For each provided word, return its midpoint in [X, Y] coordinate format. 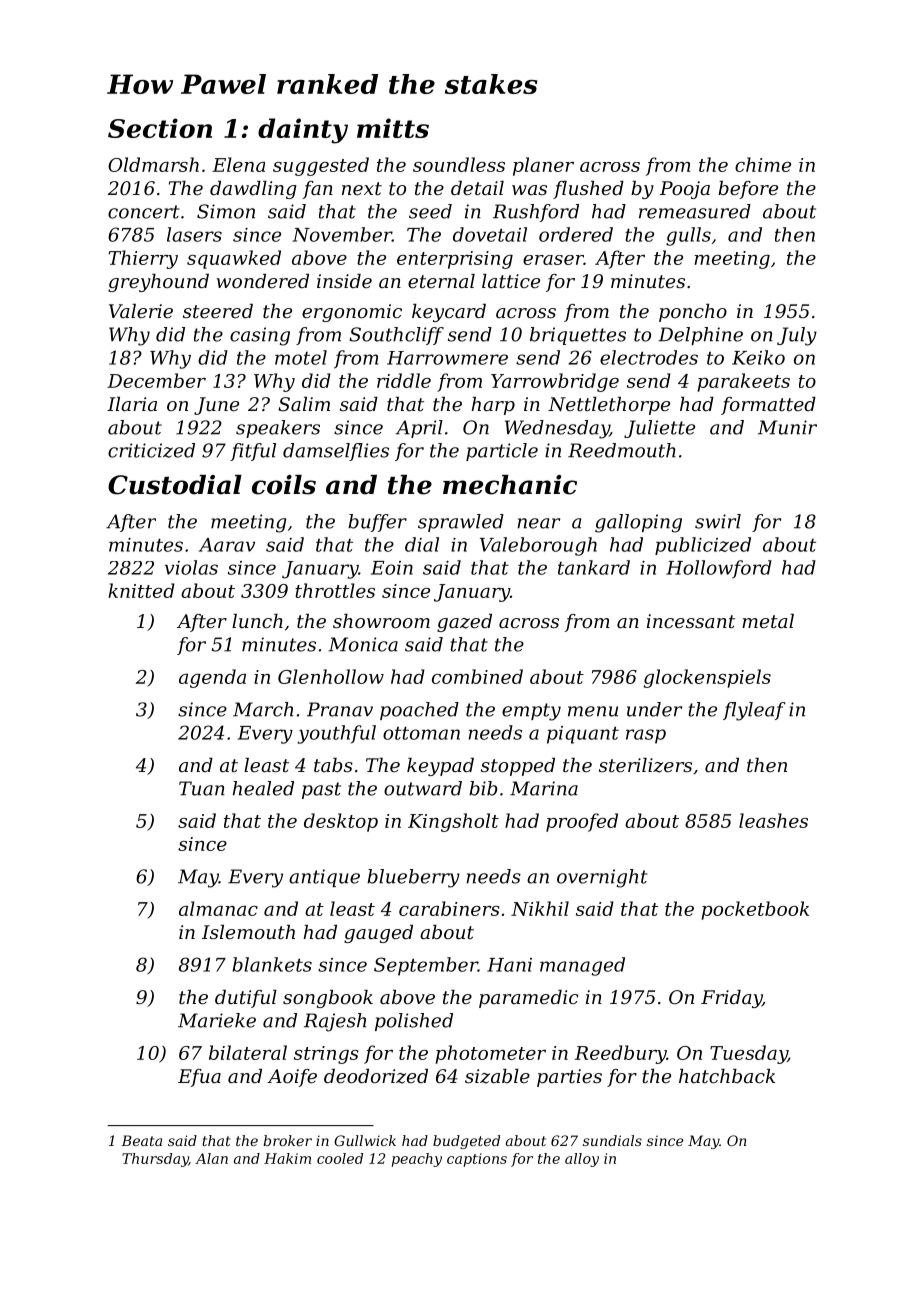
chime [763, 164]
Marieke [217, 1020]
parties [569, 1078]
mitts [393, 128]
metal [768, 621]
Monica [363, 644]
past [321, 790]
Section [160, 128]
